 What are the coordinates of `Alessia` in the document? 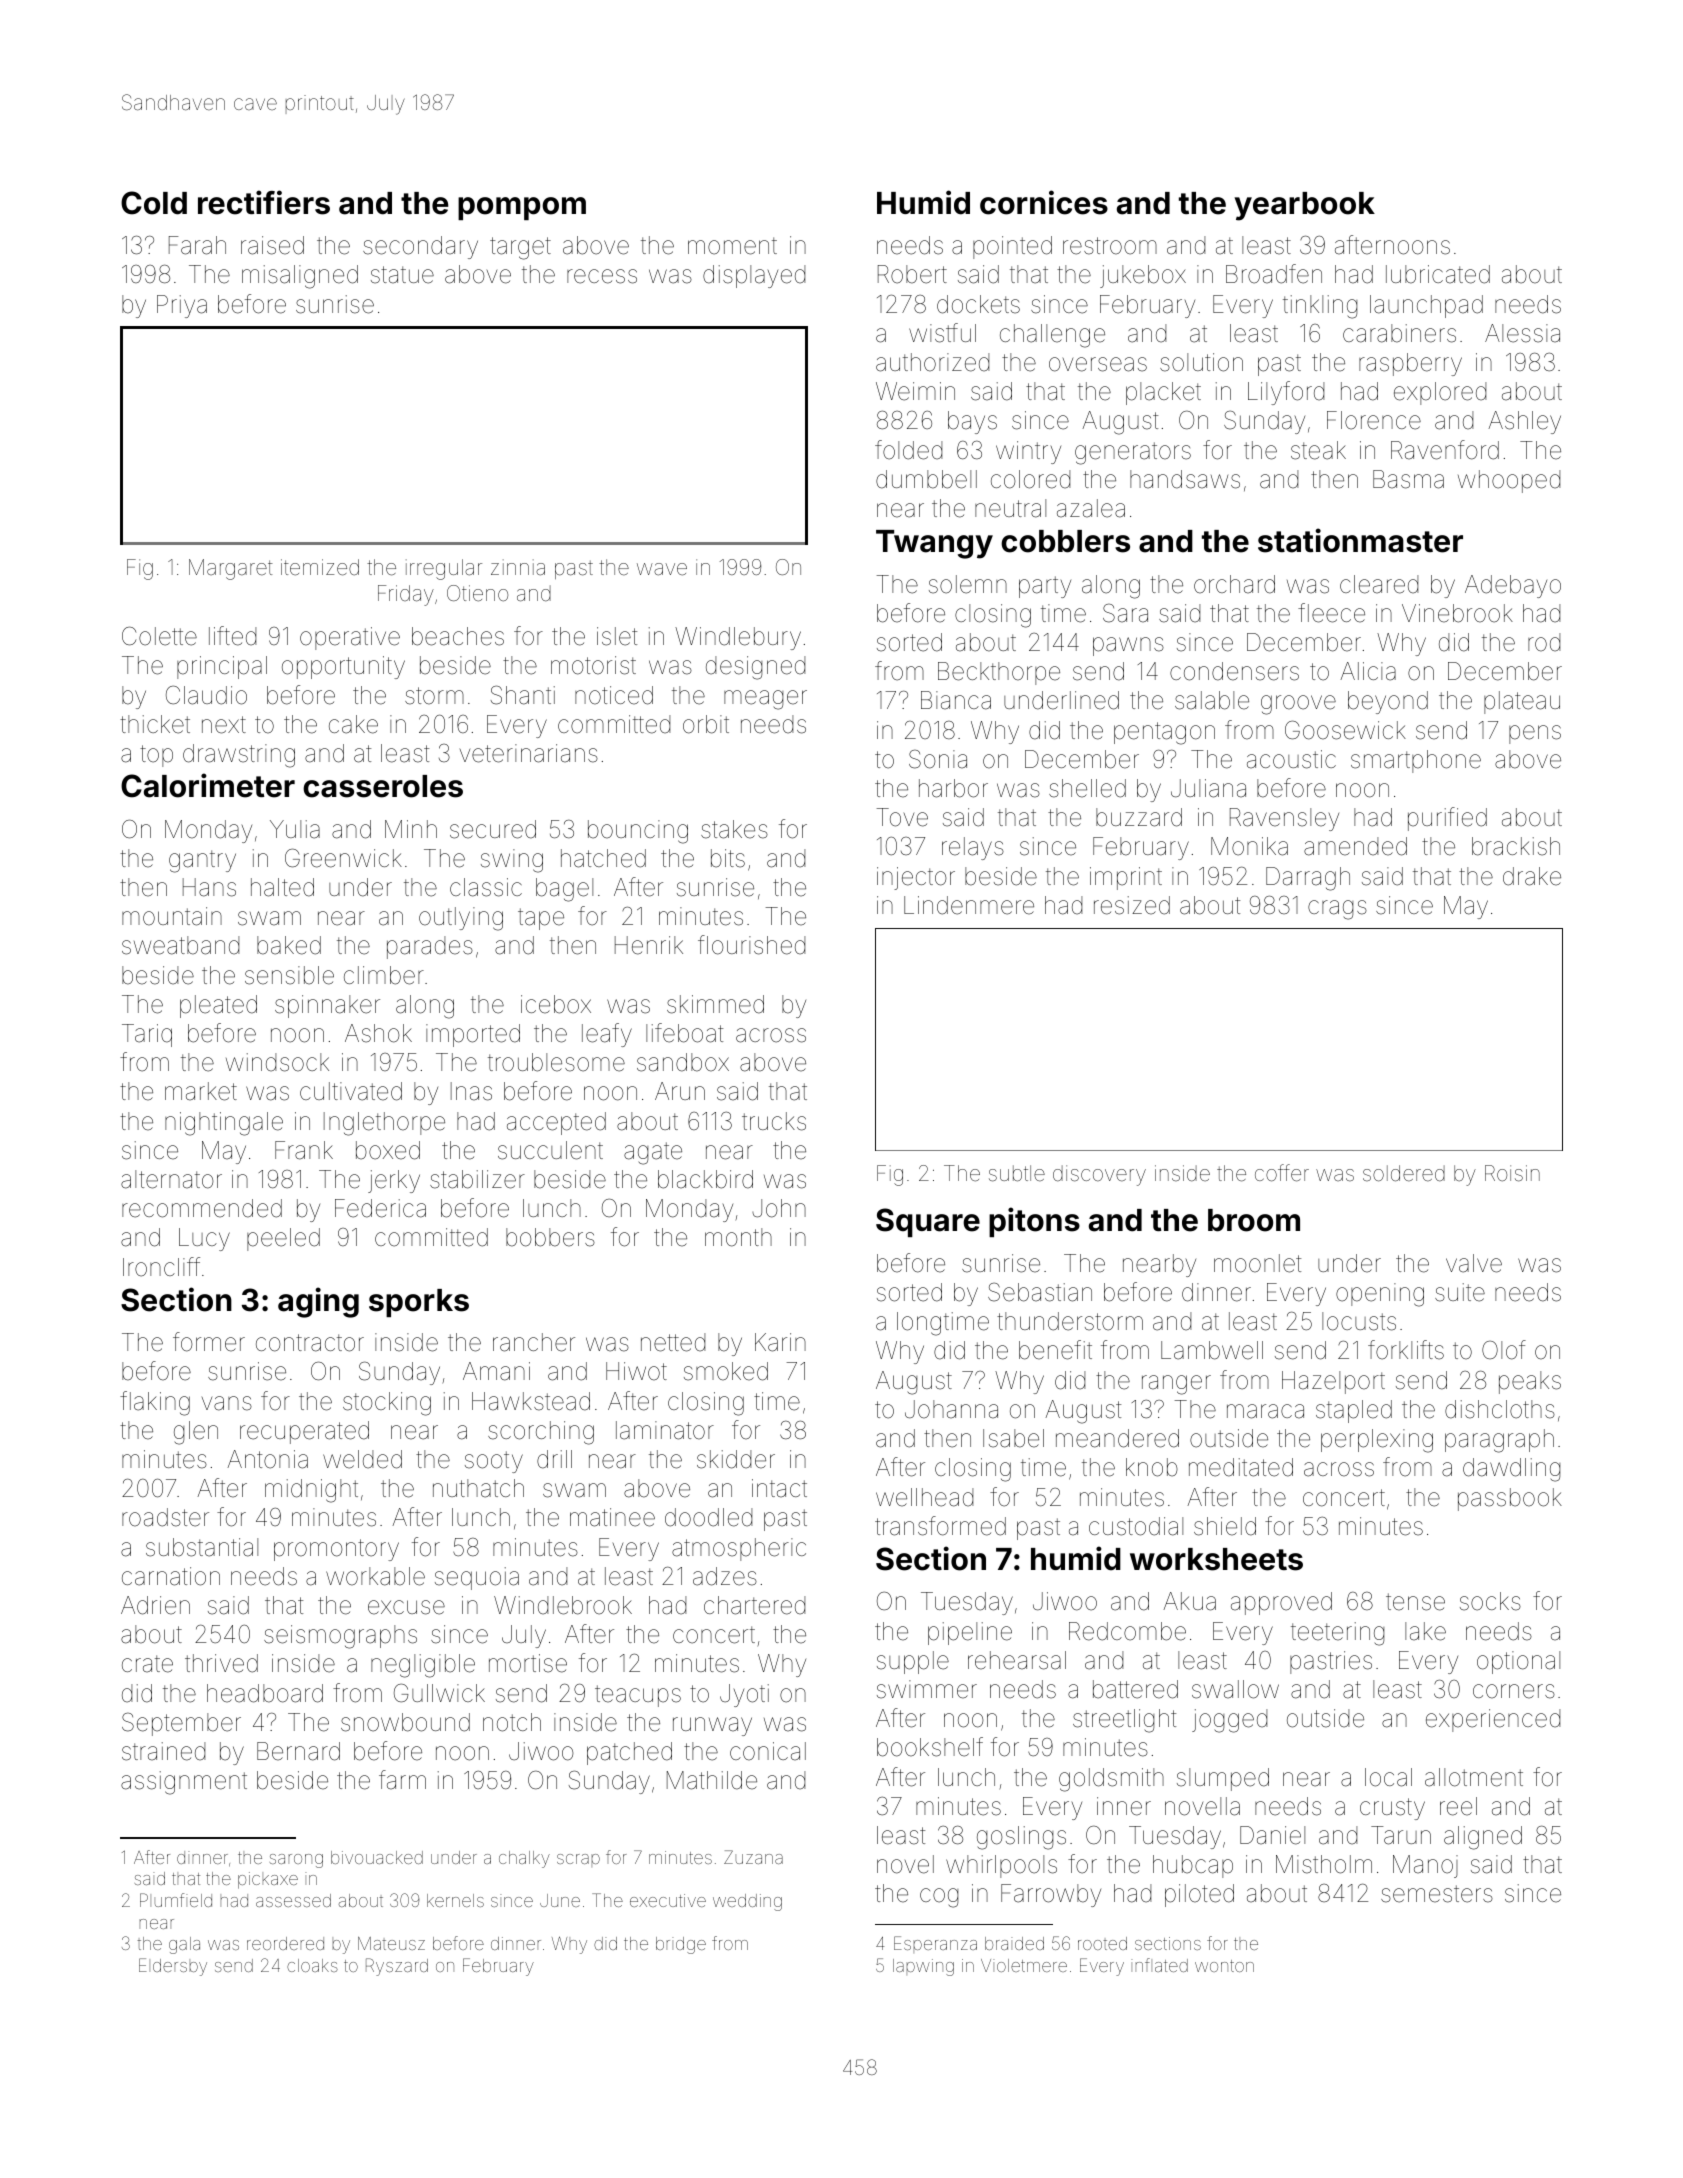 It's located at (1522, 333).
